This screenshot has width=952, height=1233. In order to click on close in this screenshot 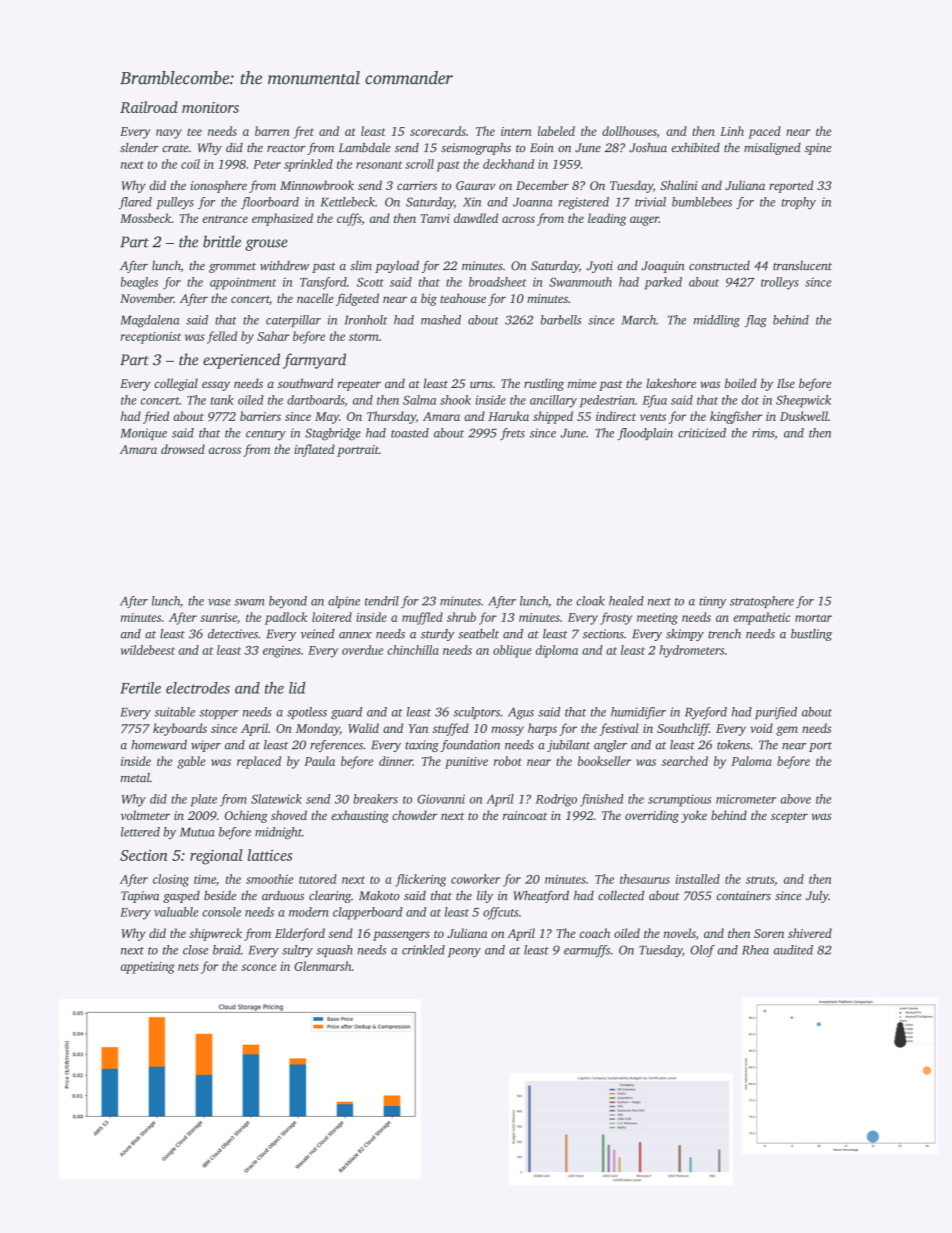, I will do `click(195, 950)`.
